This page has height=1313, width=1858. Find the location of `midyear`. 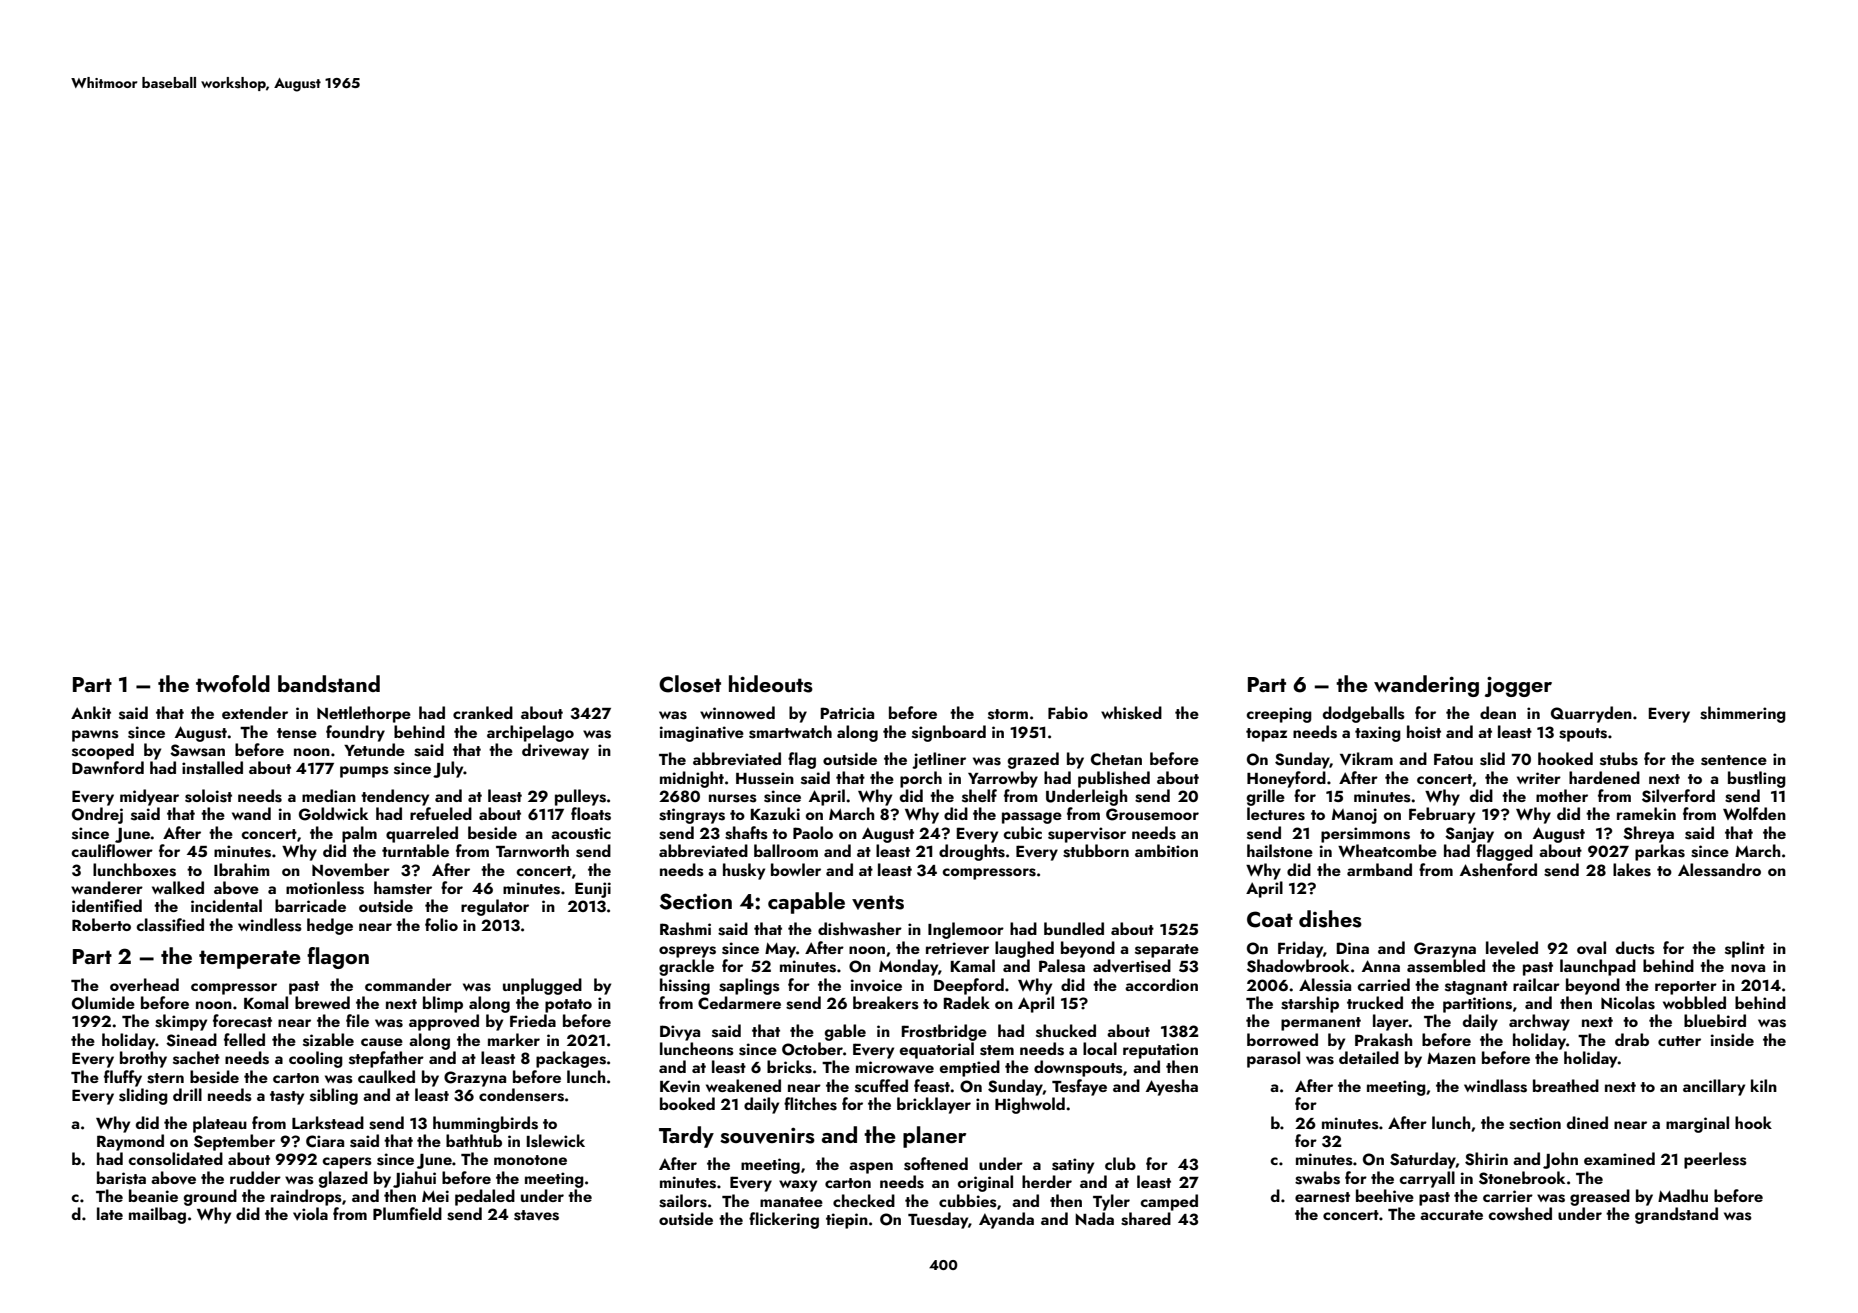

midyear is located at coordinates (149, 797).
